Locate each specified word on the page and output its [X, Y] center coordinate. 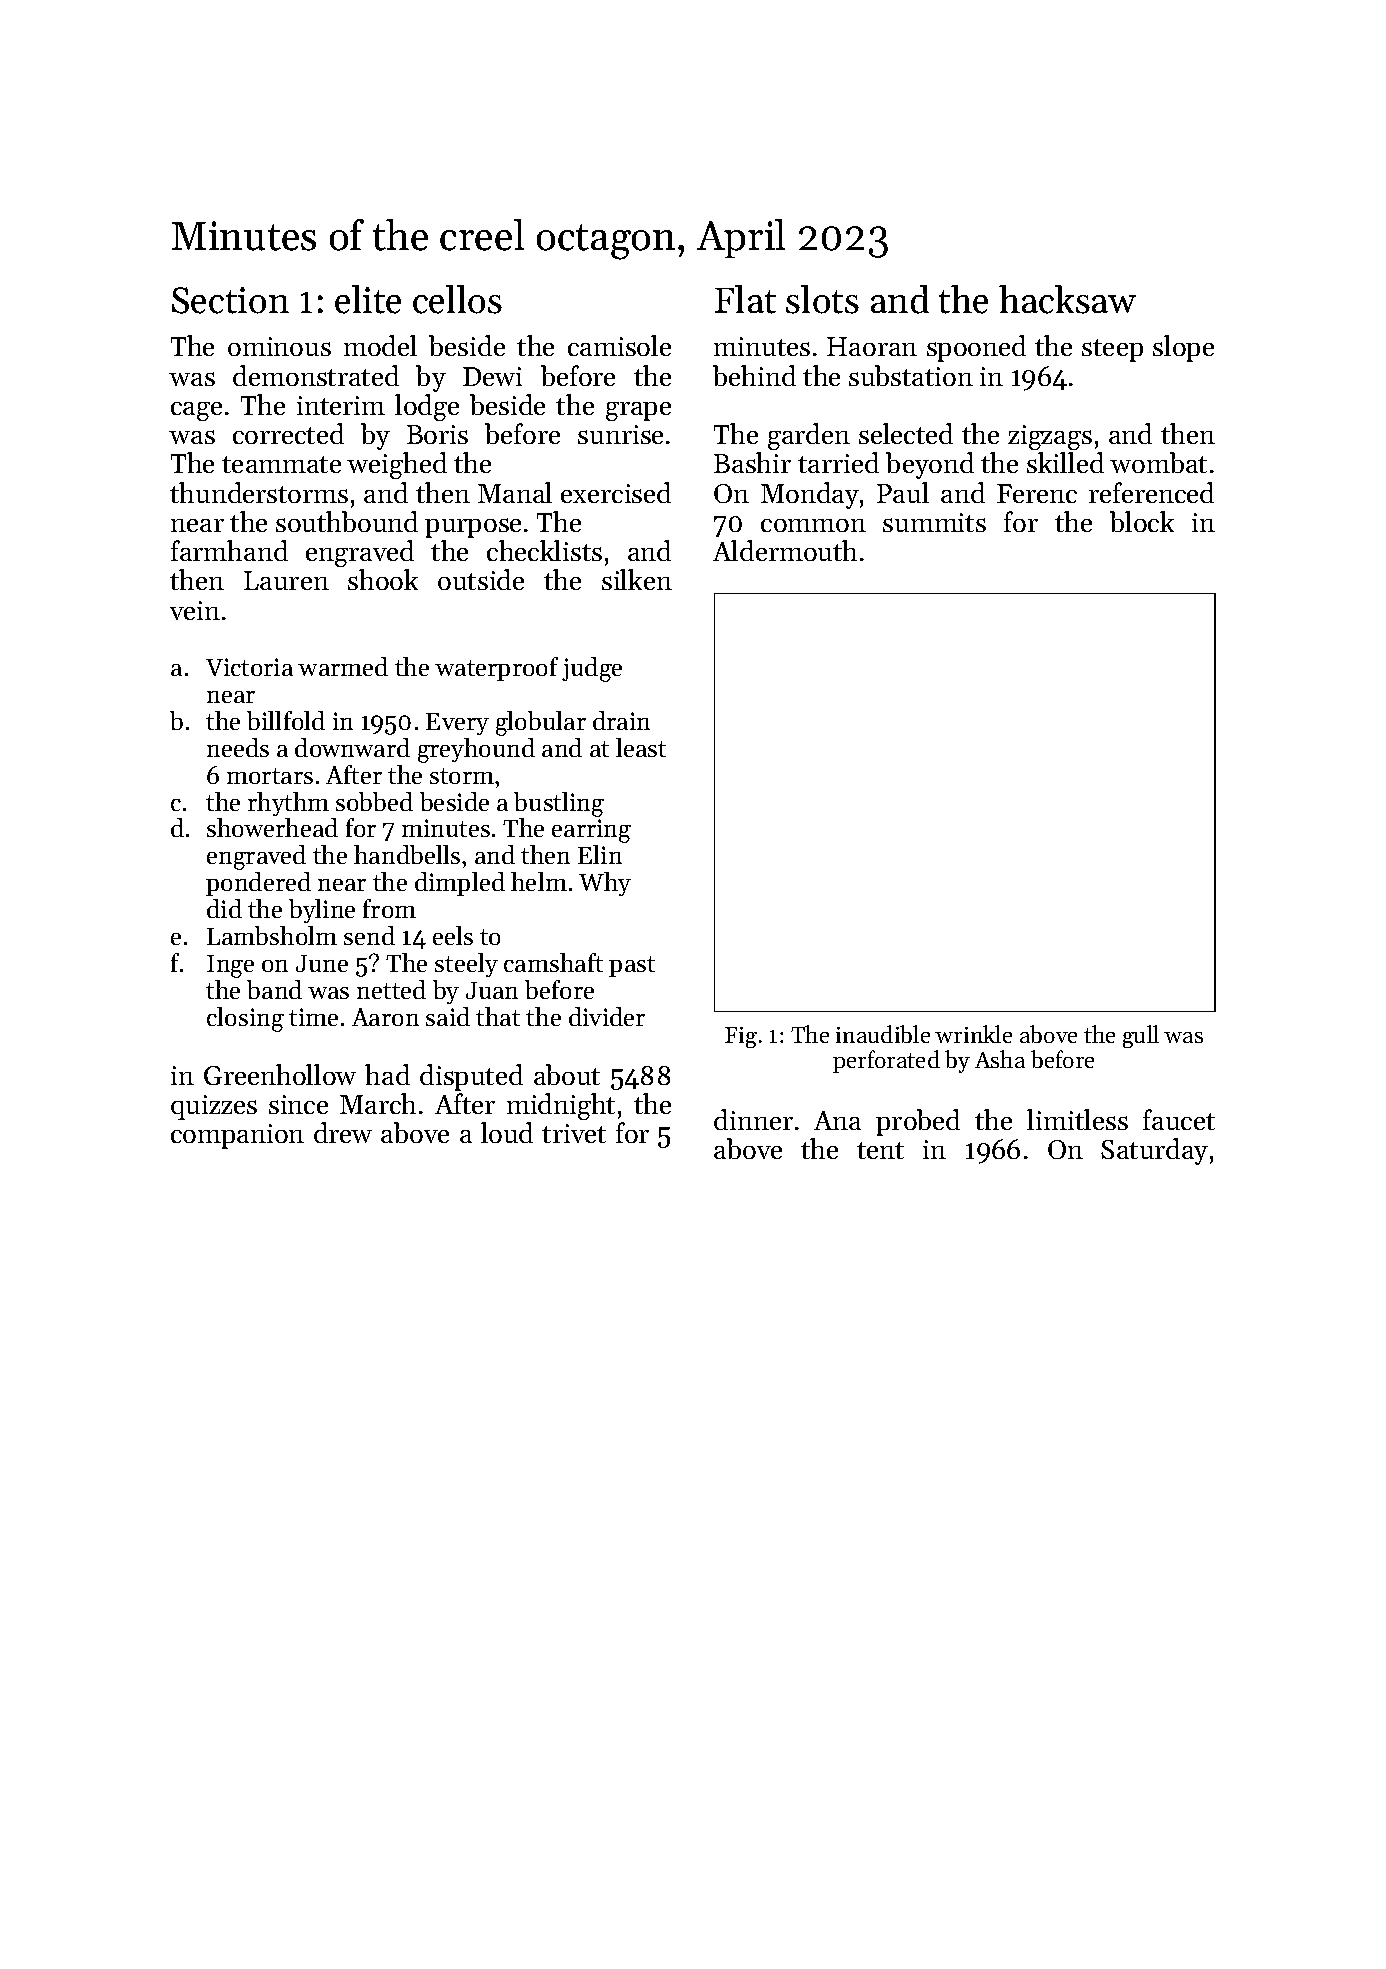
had [387, 1074]
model [380, 345]
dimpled [460, 884]
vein [195, 610]
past [632, 966]
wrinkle [973, 1034]
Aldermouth [785, 550]
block [1142, 521]
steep [1112, 350]
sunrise [620, 434]
